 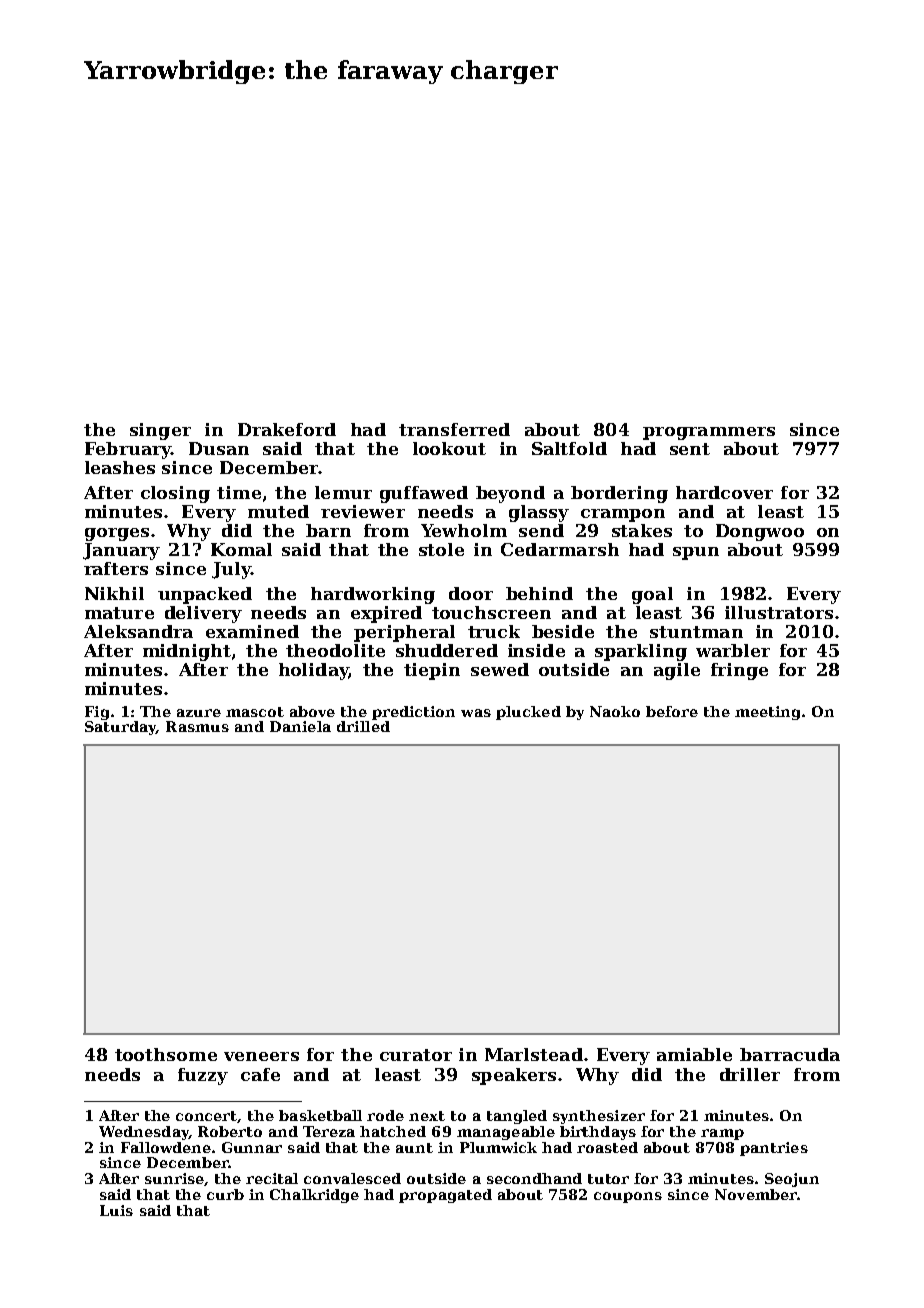 What do you see at coordinates (166, 1147) in the screenshot?
I see `Fallowdene` at bounding box center [166, 1147].
